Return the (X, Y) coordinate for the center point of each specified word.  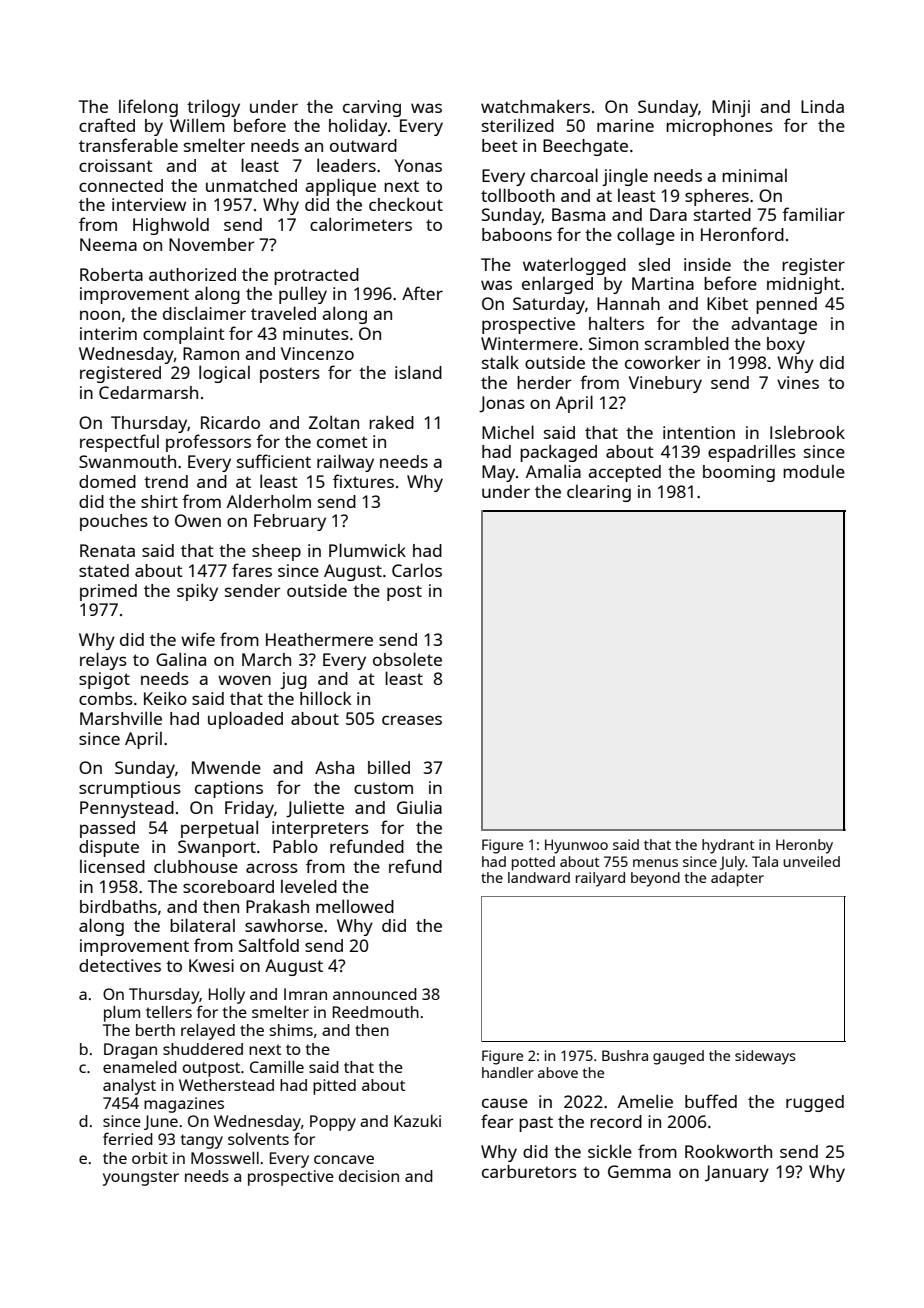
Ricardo (230, 422)
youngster (141, 1178)
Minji (731, 108)
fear (497, 1121)
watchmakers (535, 106)
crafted (107, 125)
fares (252, 570)
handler (508, 1072)
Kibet (727, 303)
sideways (765, 1057)
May (498, 473)
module (814, 471)
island (418, 372)
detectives (120, 965)
